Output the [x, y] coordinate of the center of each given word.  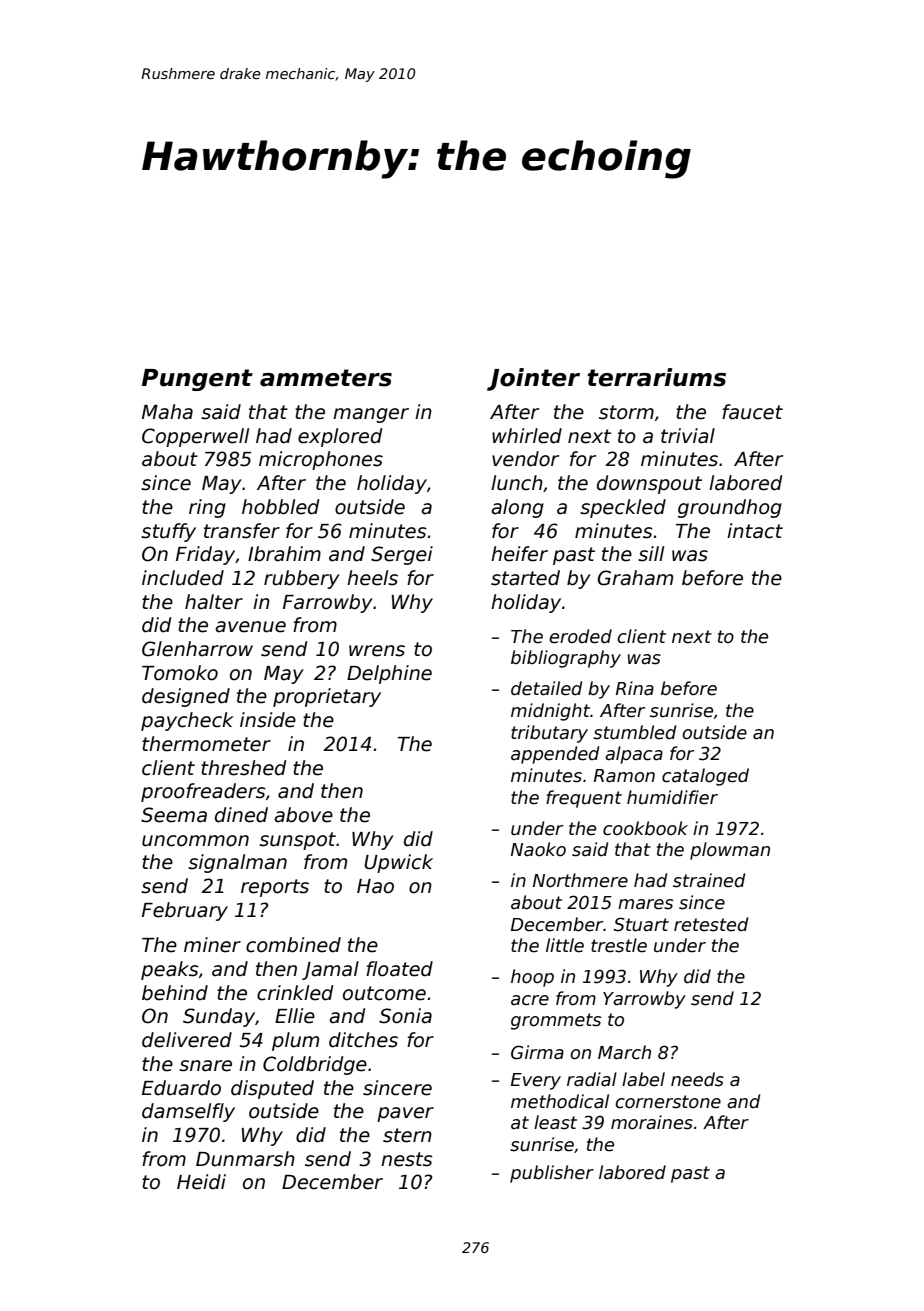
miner [212, 945]
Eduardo [181, 1088]
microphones [321, 460]
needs [697, 1079]
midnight [550, 712]
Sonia [405, 1016]
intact [755, 531]
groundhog [730, 508]
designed [186, 697]
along [517, 508]
